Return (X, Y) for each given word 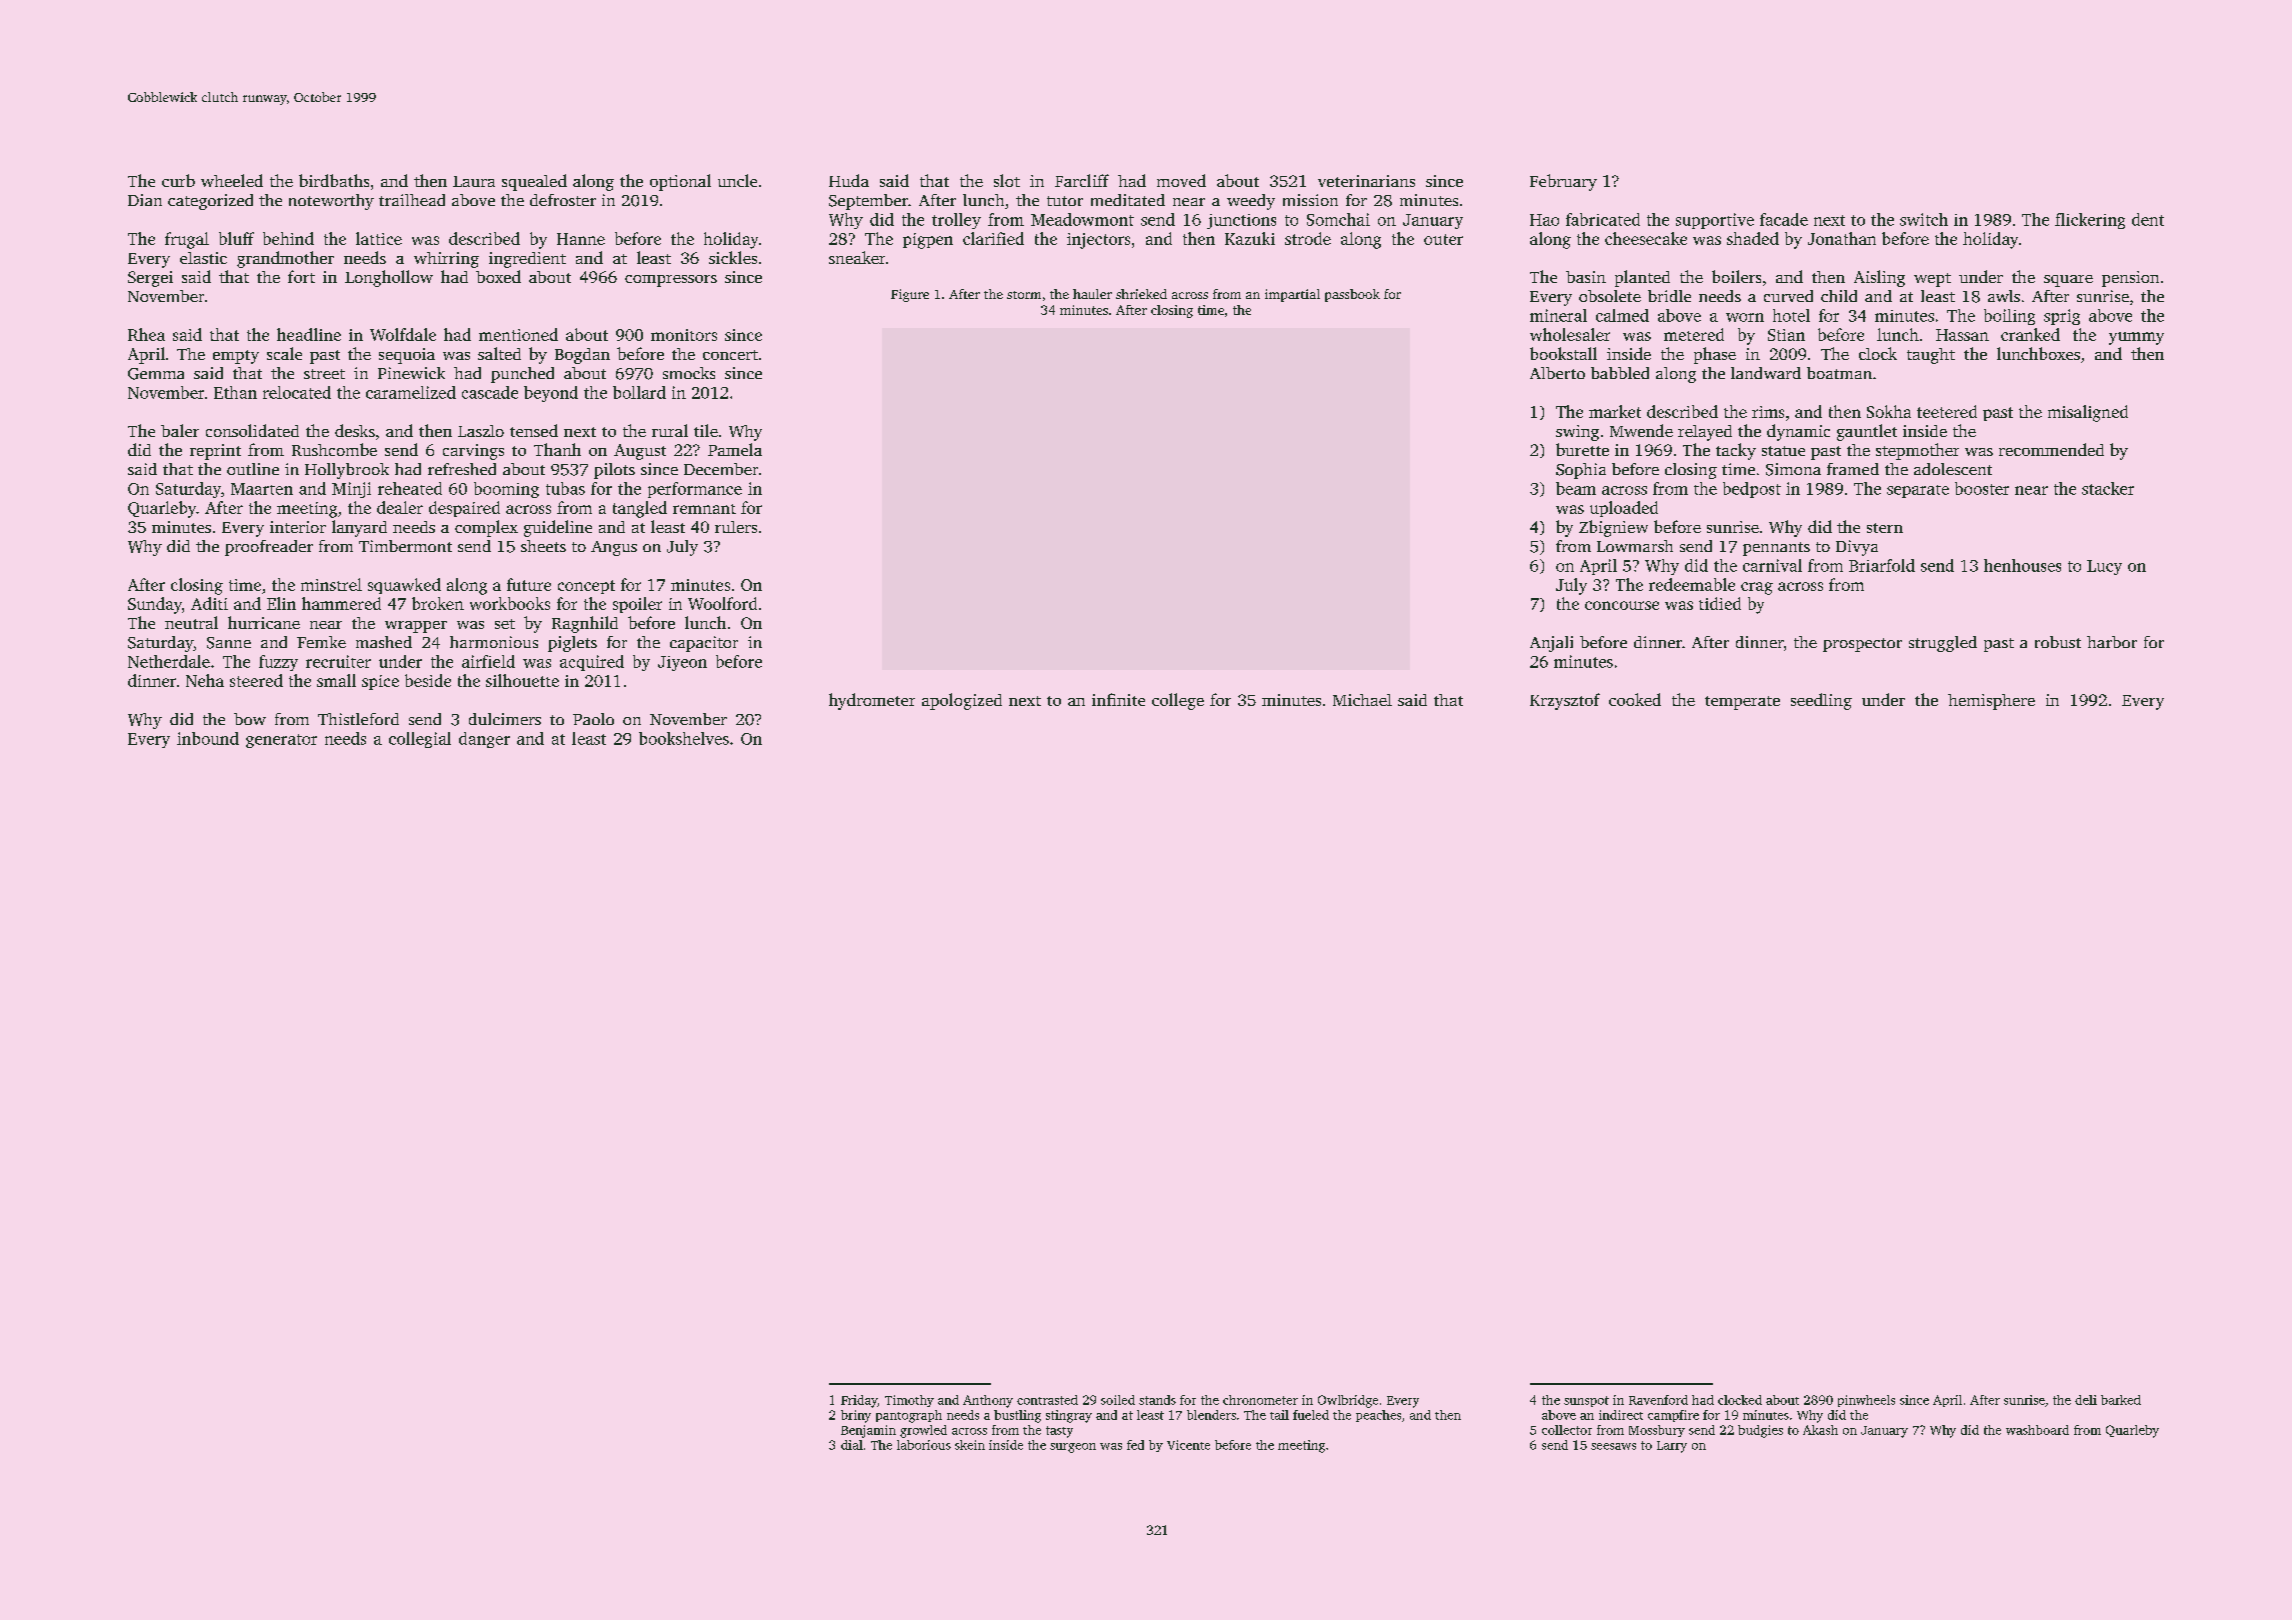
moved (1181, 180)
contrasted (1047, 1400)
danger (484, 740)
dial (852, 1445)
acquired (592, 663)
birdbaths (334, 180)
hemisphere (1991, 702)
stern (1885, 528)
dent (2148, 219)
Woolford (722, 603)
